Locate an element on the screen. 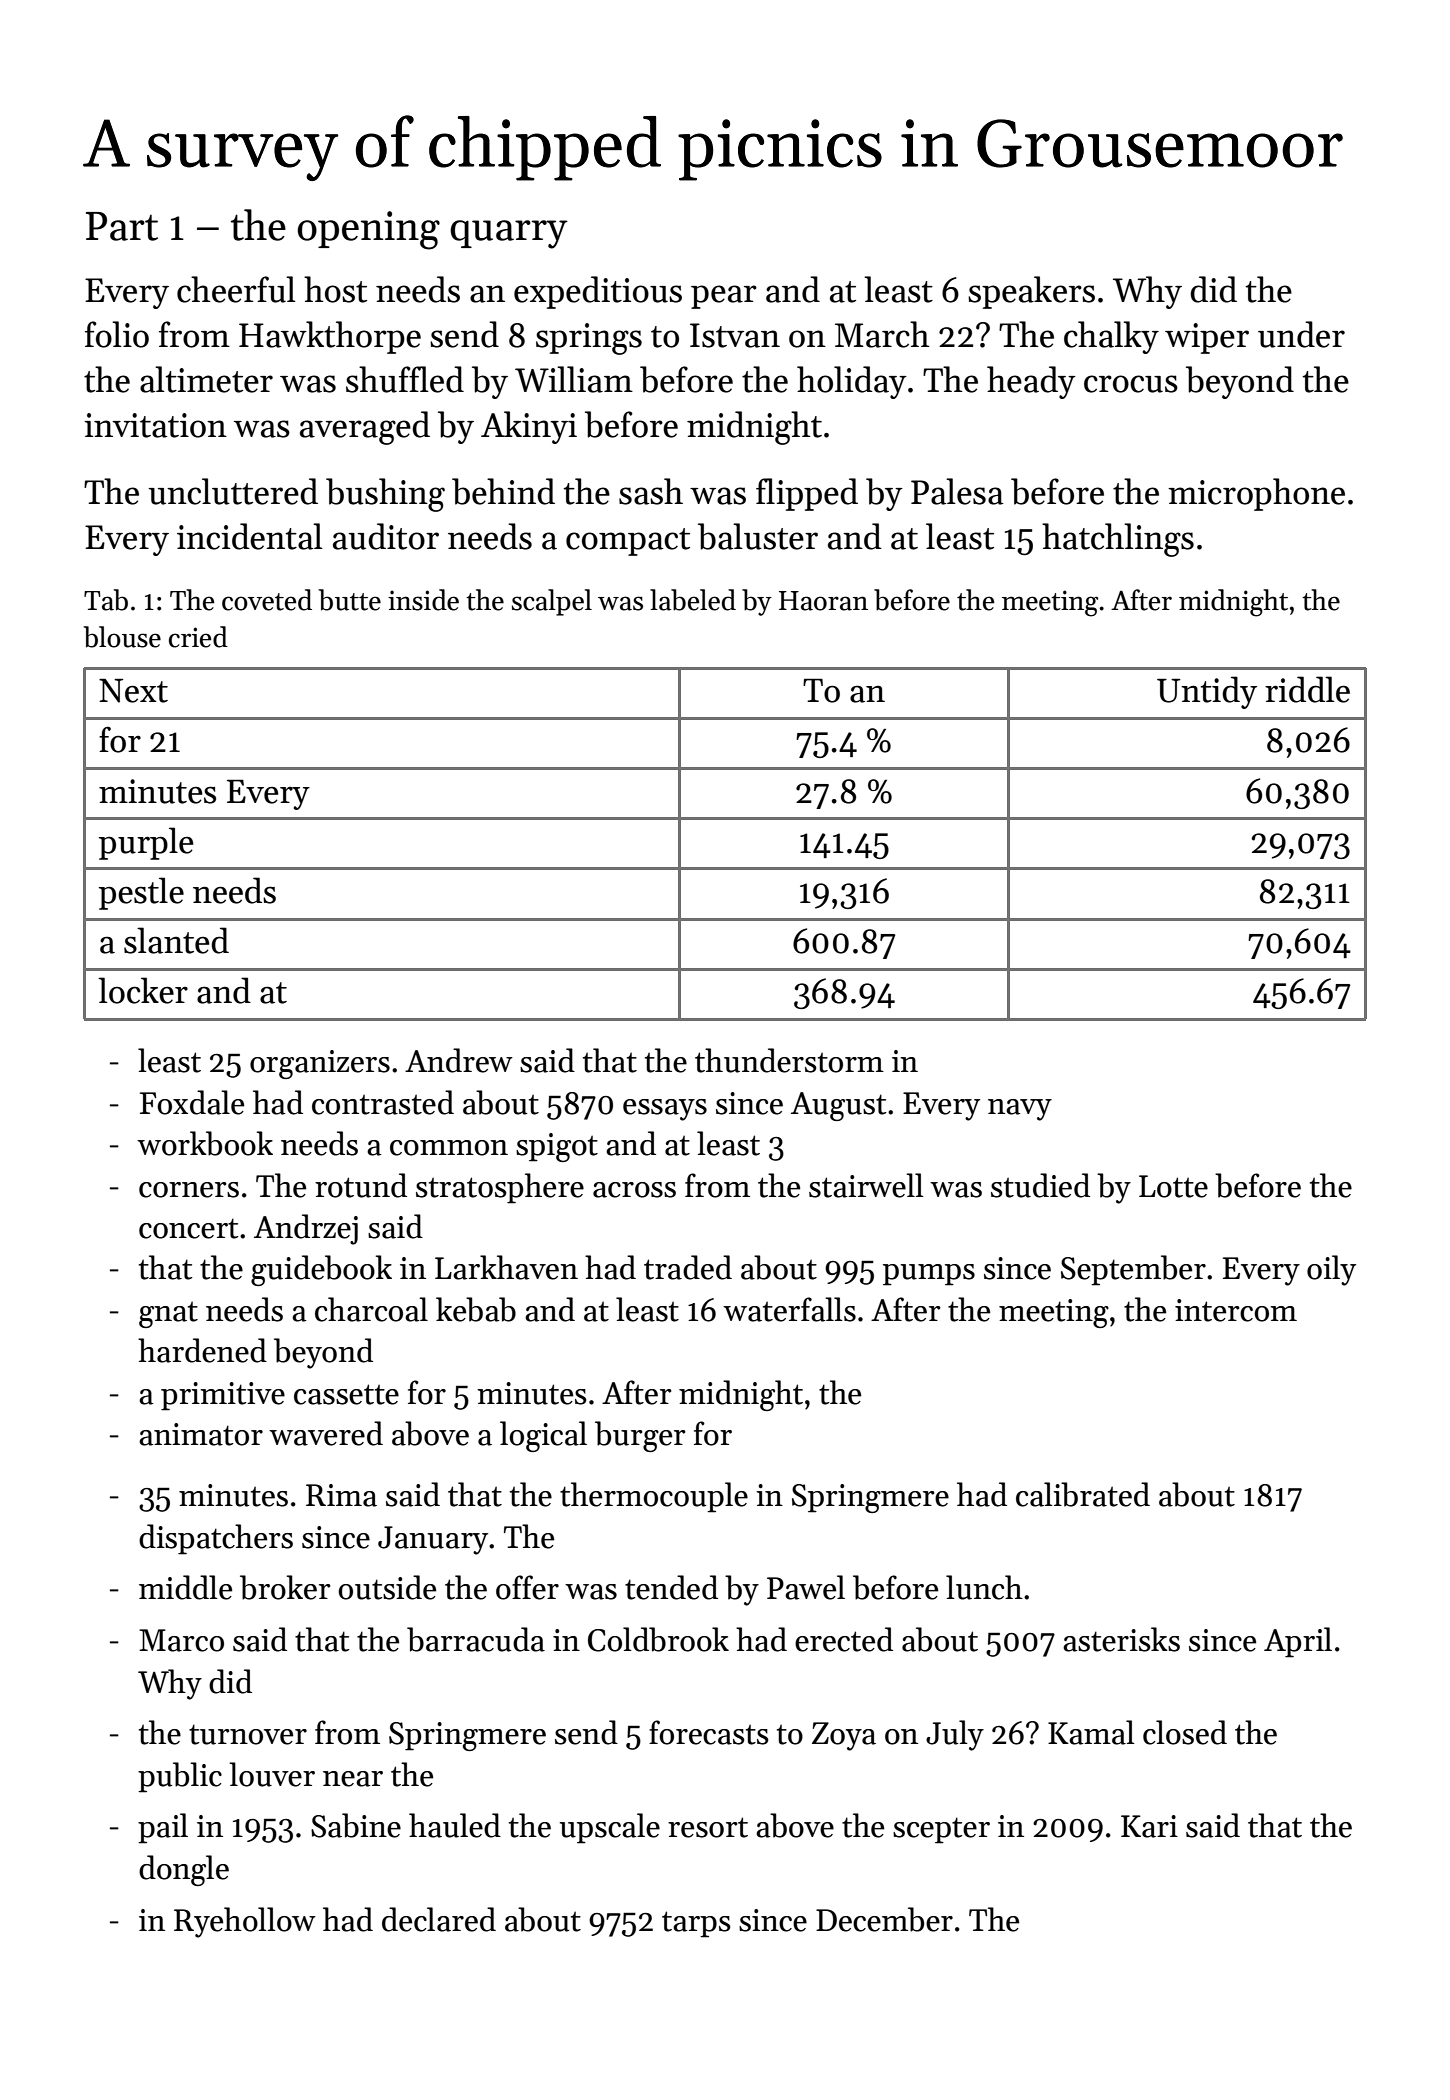 The width and height of the screenshot is (1450, 2100). upscale is located at coordinates (610, 1828).
